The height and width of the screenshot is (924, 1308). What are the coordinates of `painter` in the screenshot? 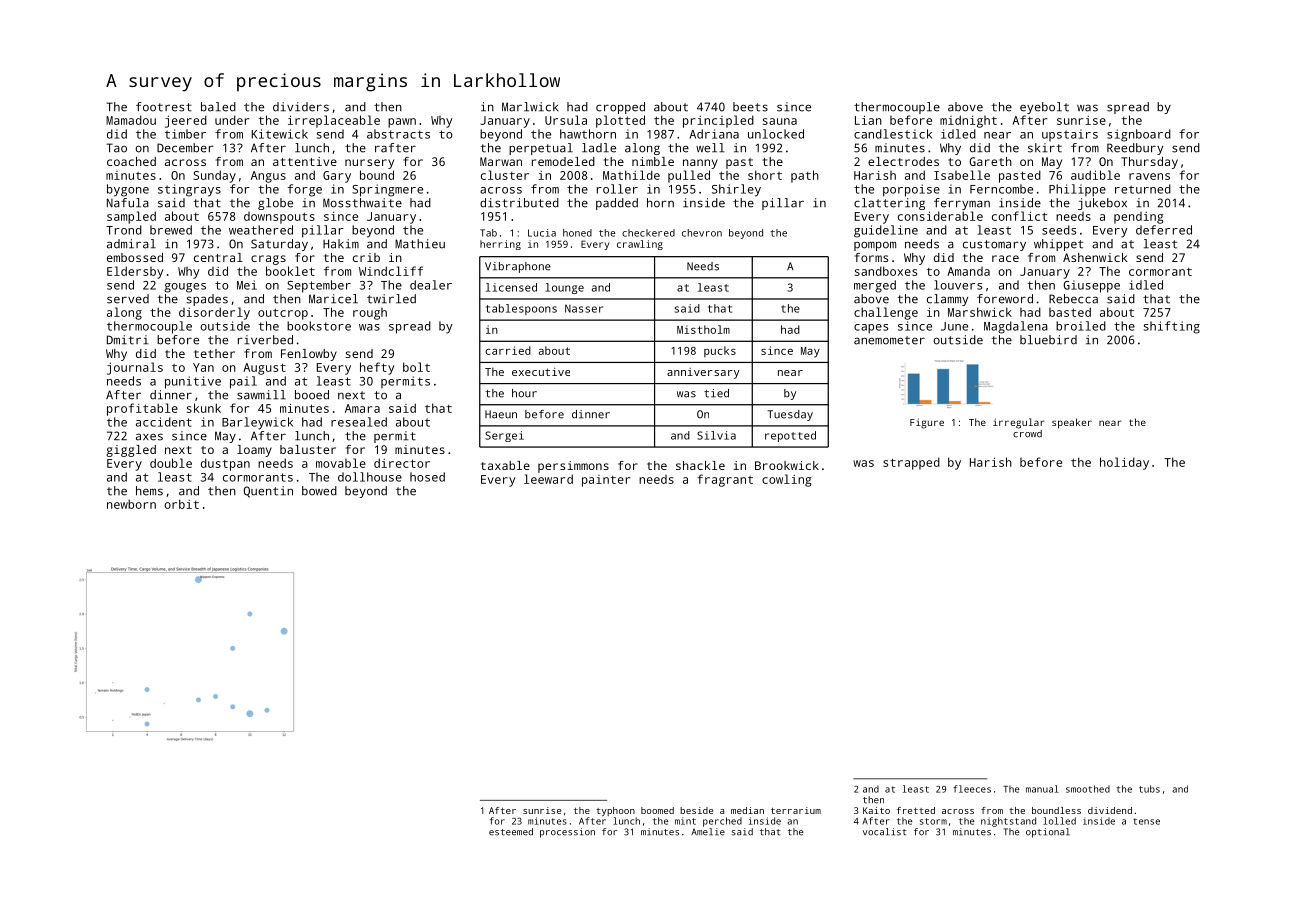 It's located at (606, 481).
